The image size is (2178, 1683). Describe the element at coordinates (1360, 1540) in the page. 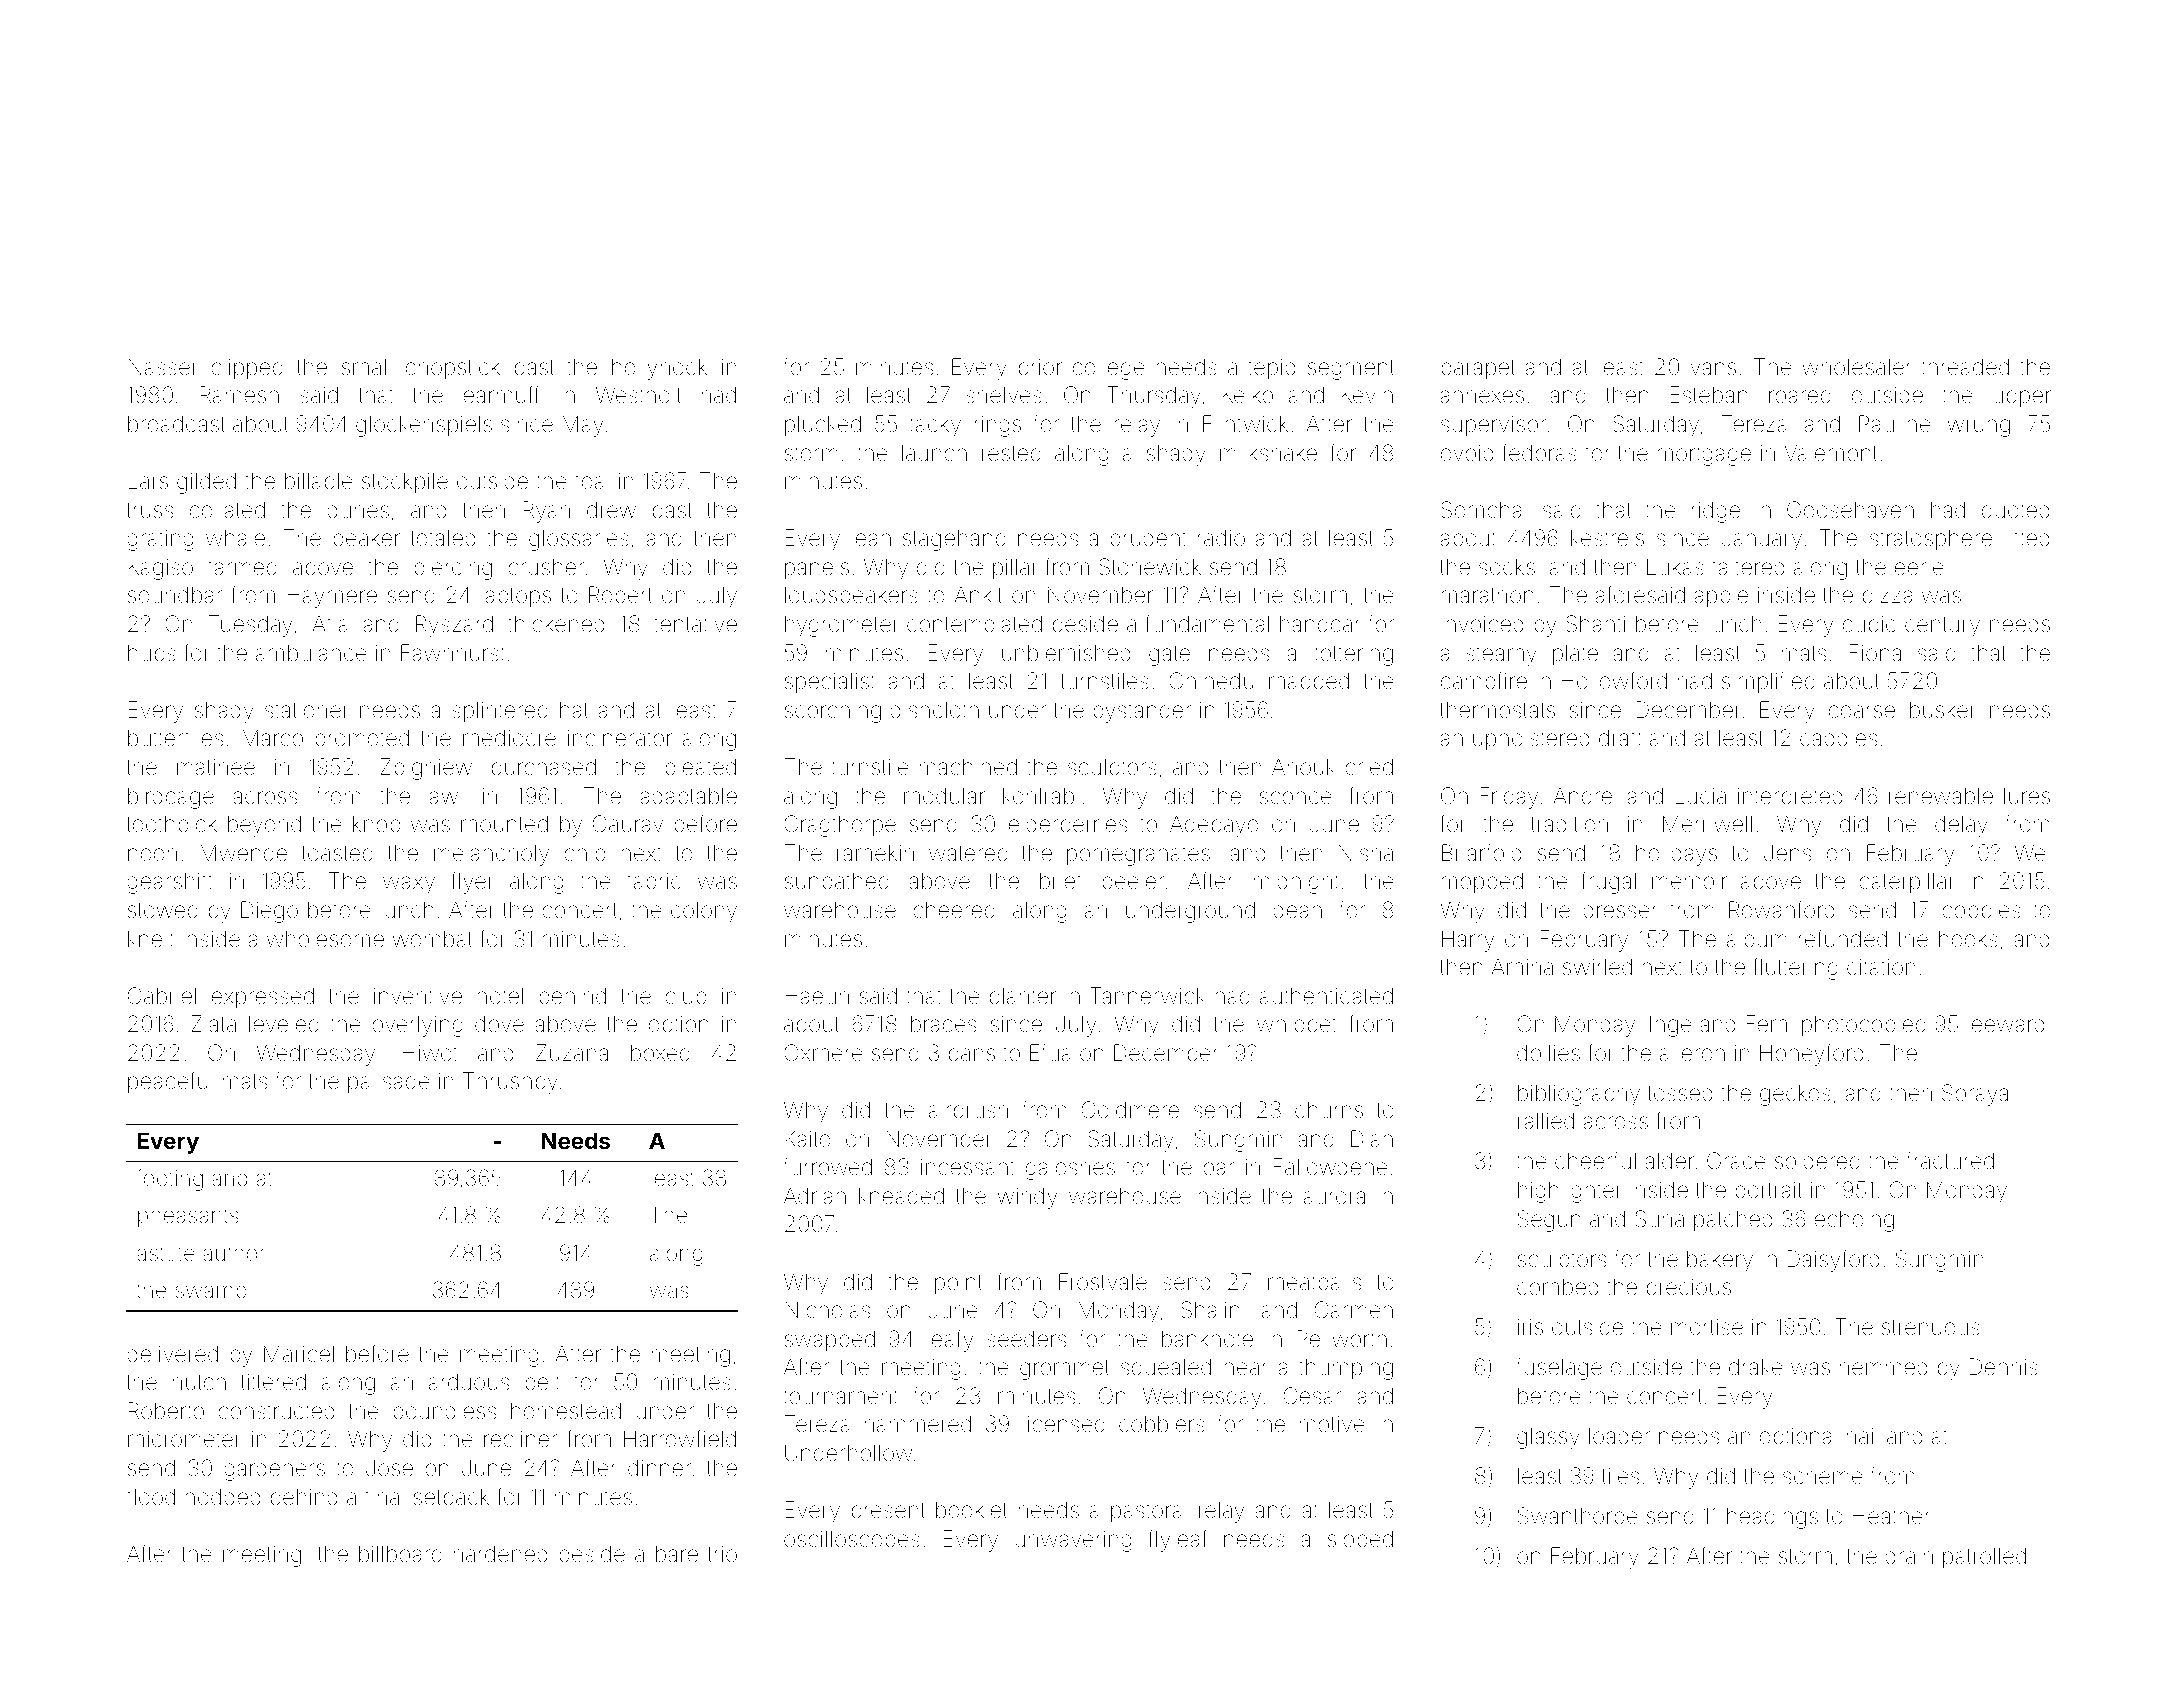

I see `sloped` at that location.
